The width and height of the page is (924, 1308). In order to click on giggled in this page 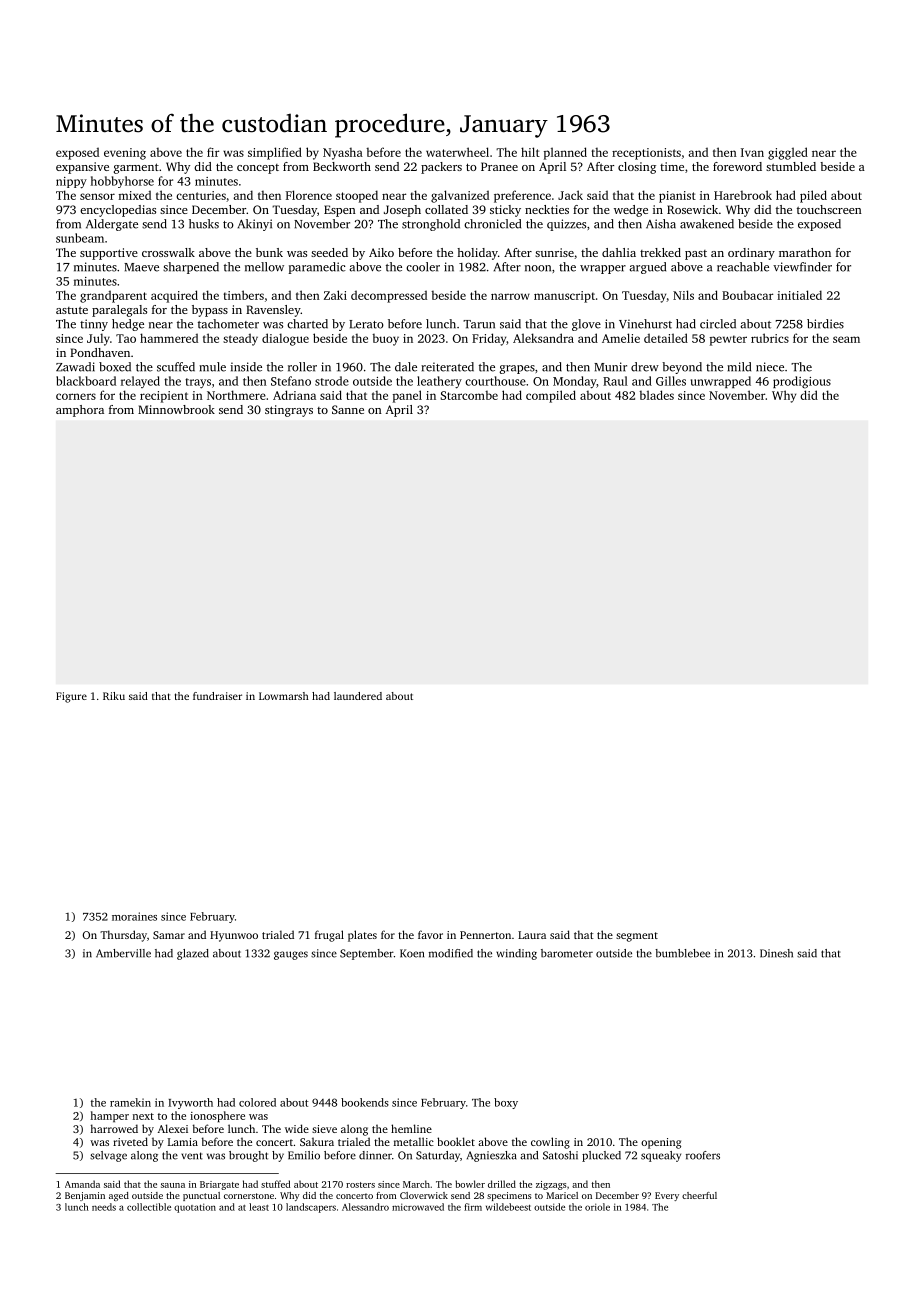, I will do `click(788, 153)`.
